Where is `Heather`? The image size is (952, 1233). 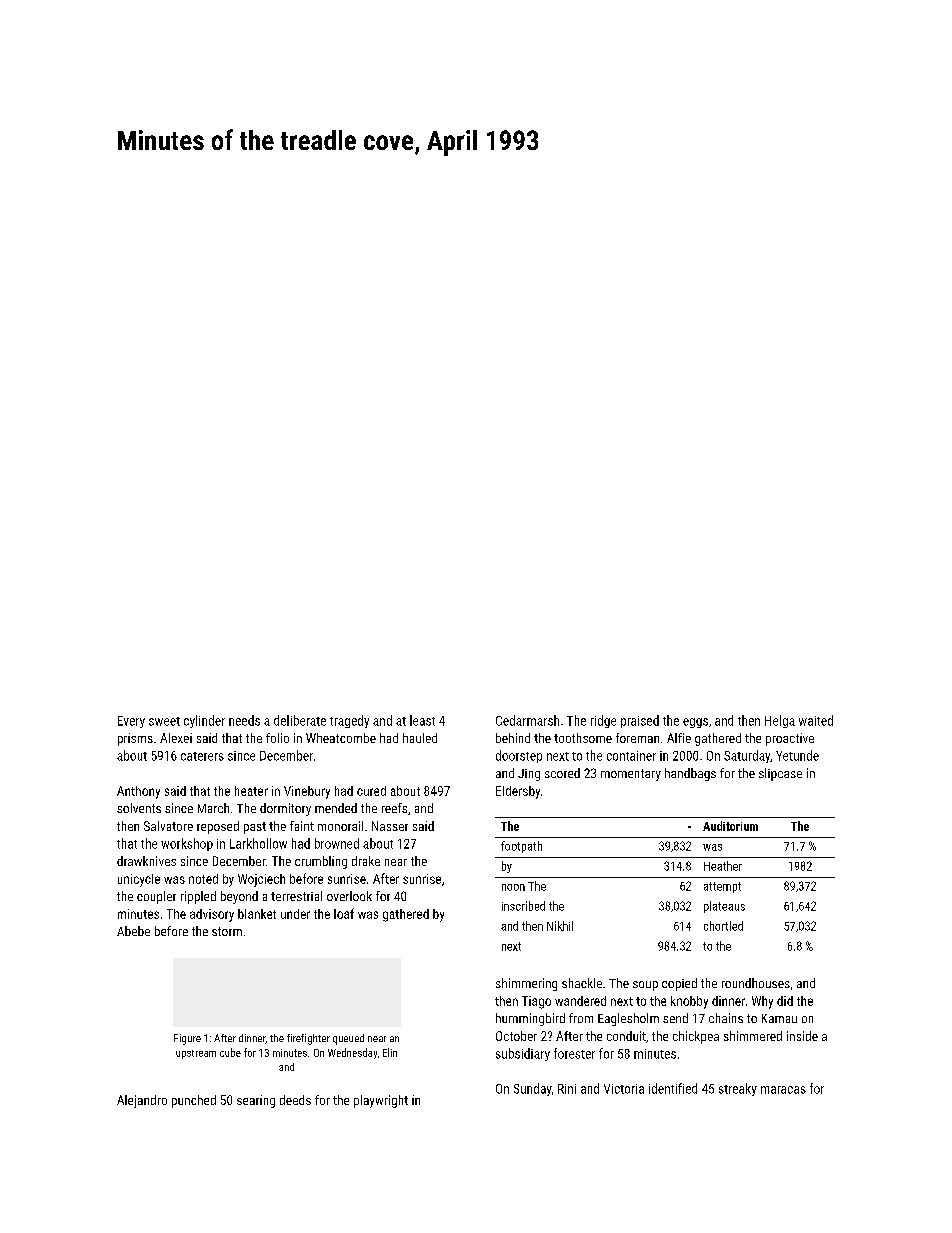 Heather is located at coordinates (723, 866).
